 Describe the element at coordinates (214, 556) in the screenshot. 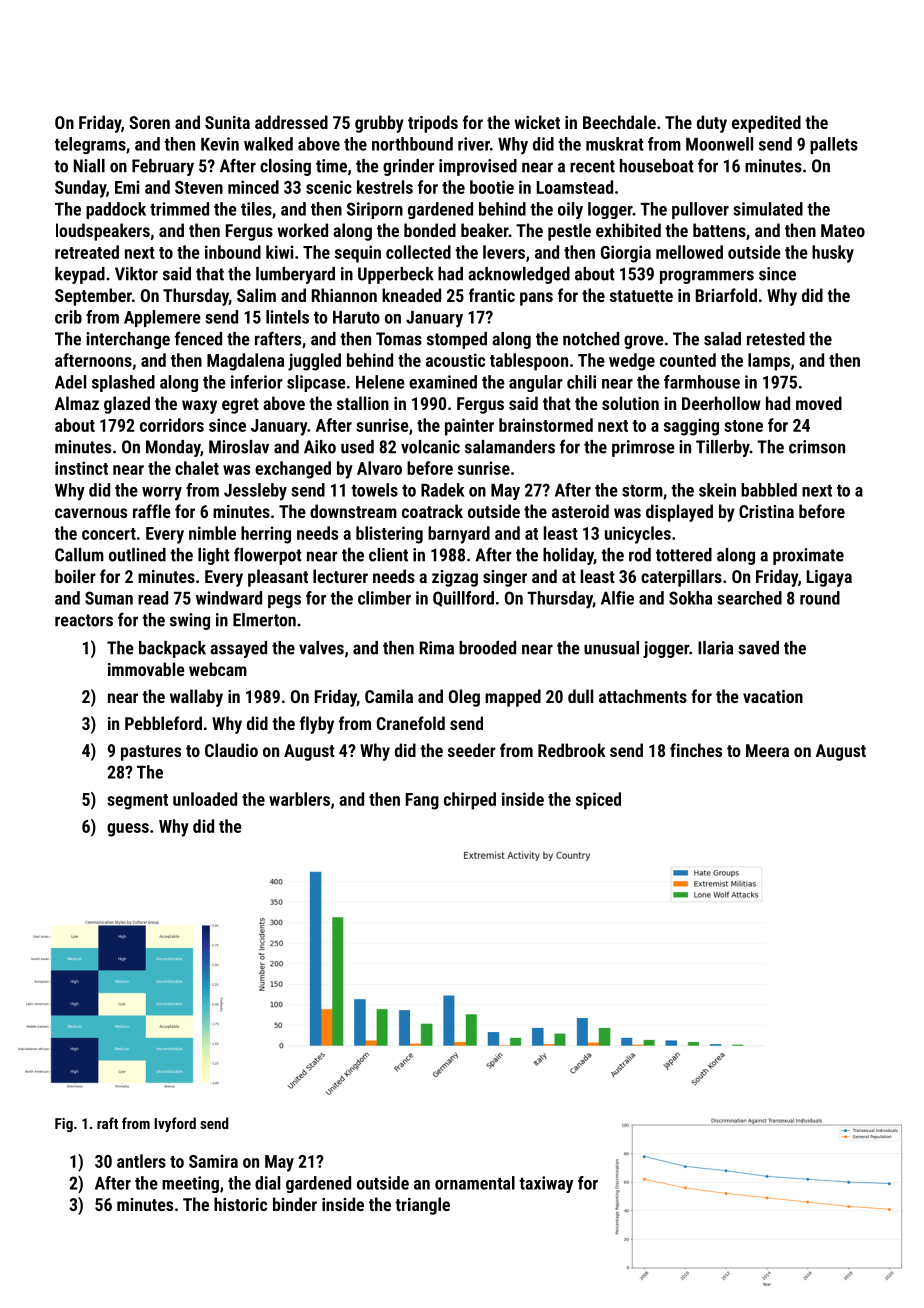

I see `light` at that location.
